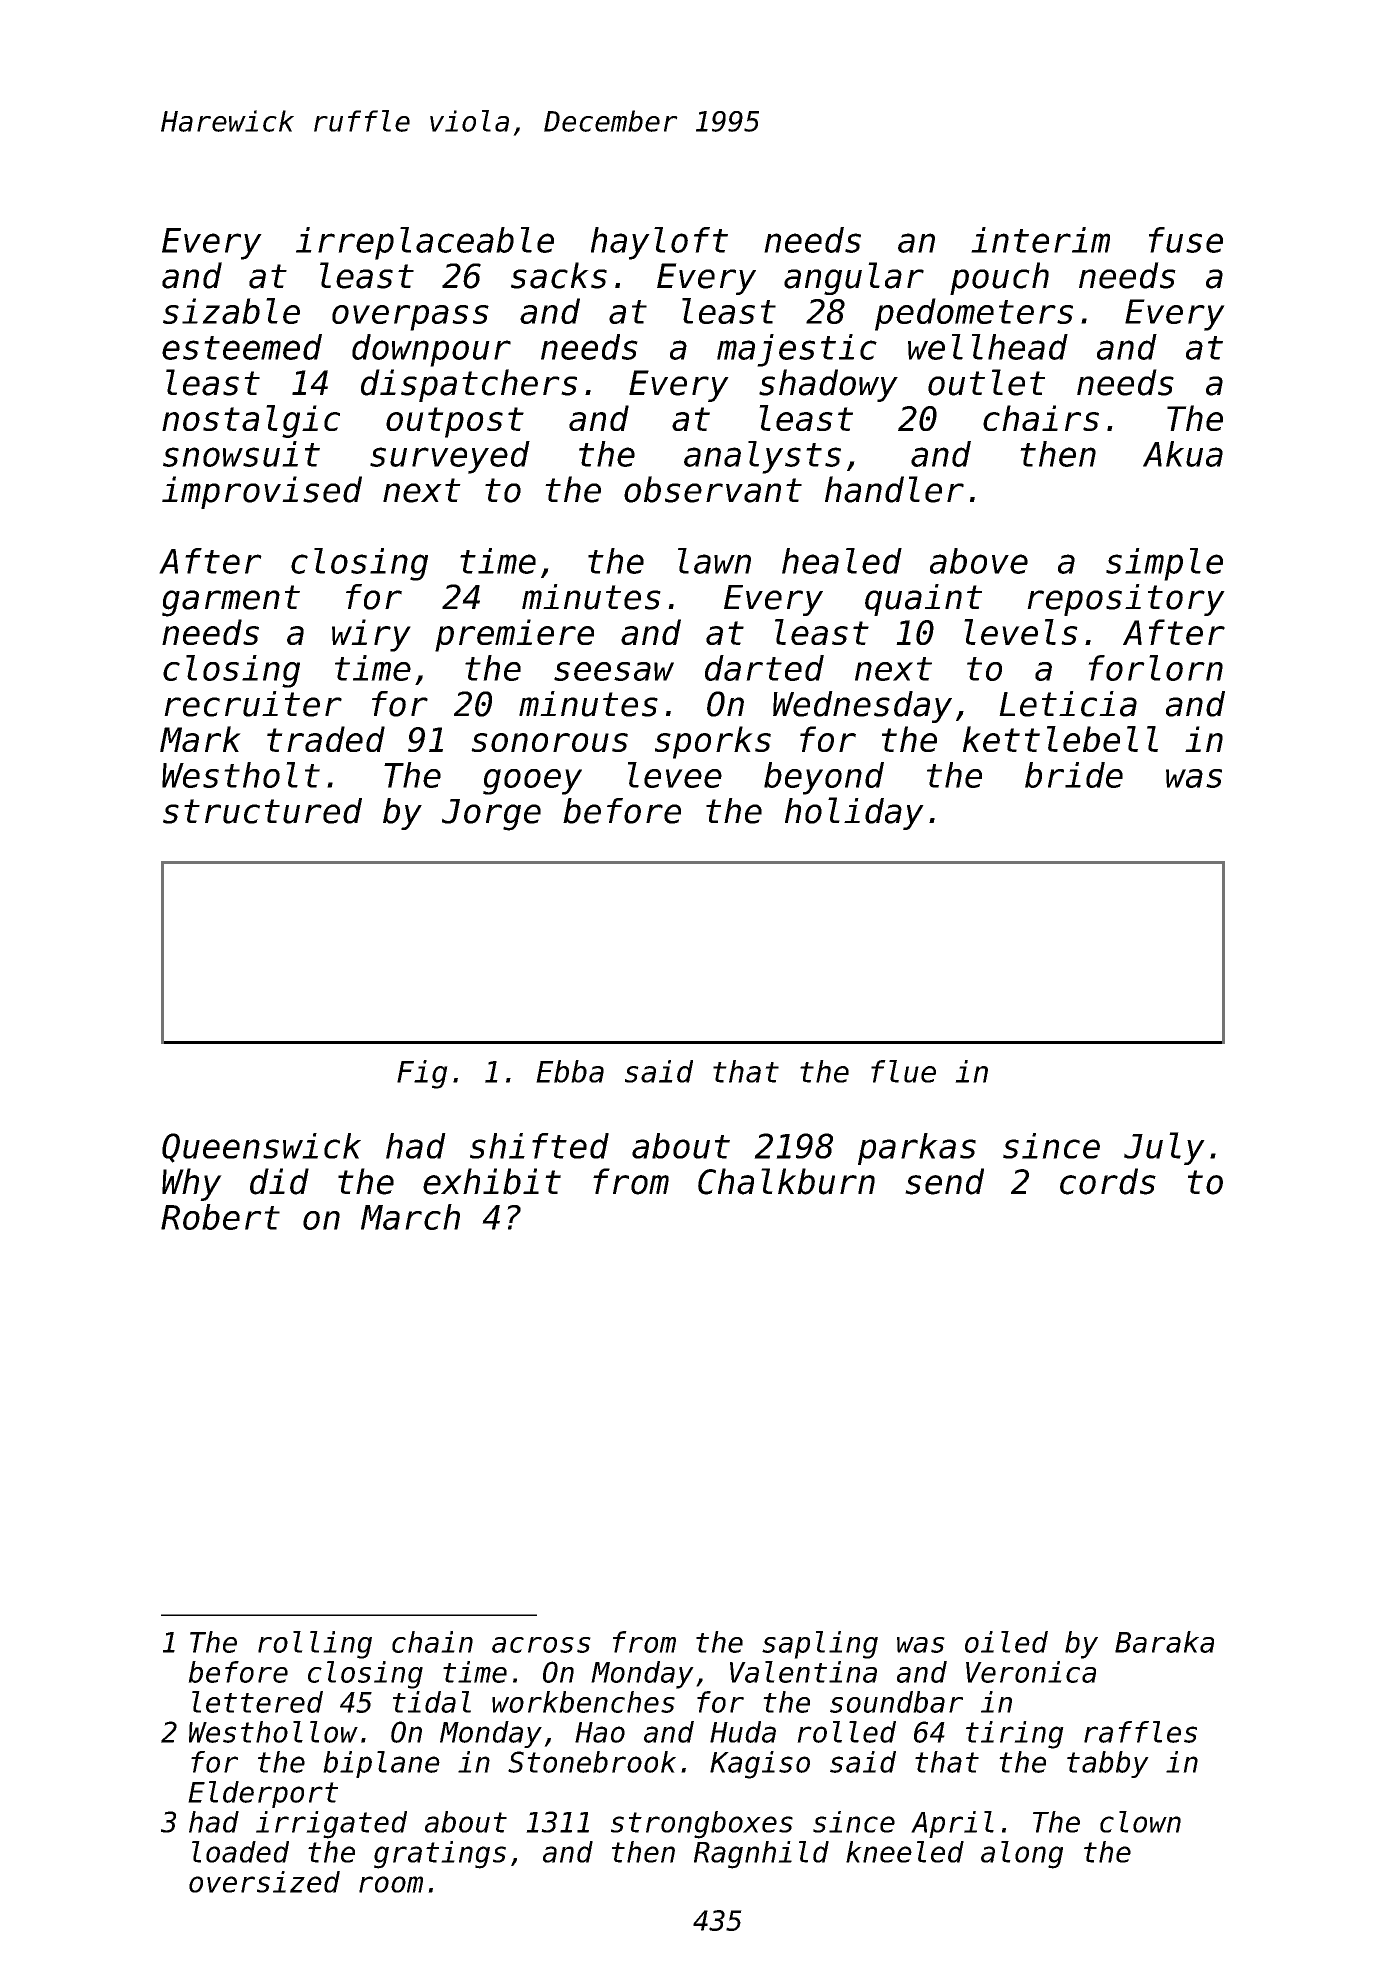  What do you see at coordinates (1183, 454) in the page?
I see `Akua` at bounding box center [1183, 454].
